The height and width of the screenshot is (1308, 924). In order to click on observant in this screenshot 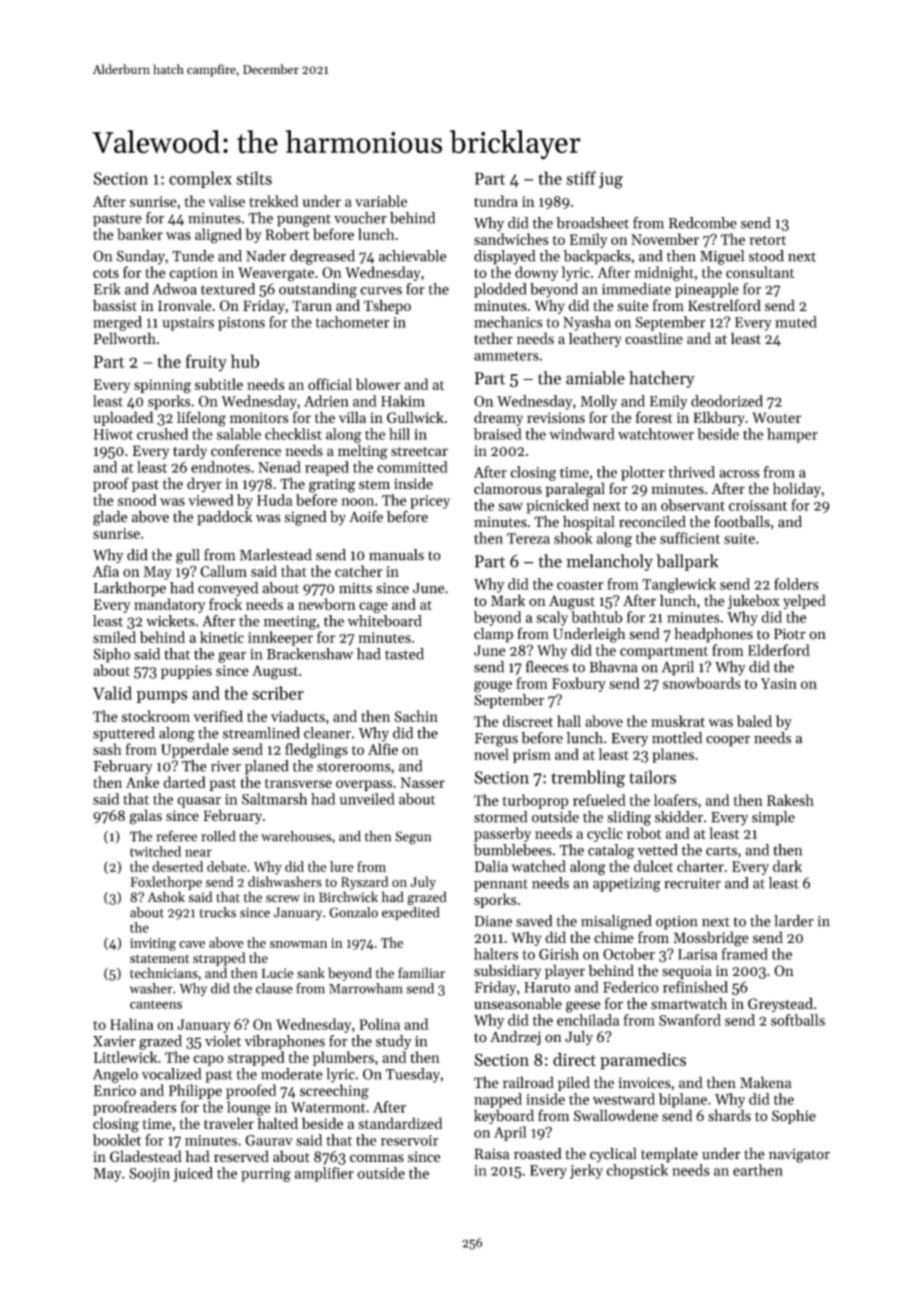, I will do `click(693, 505)`.
